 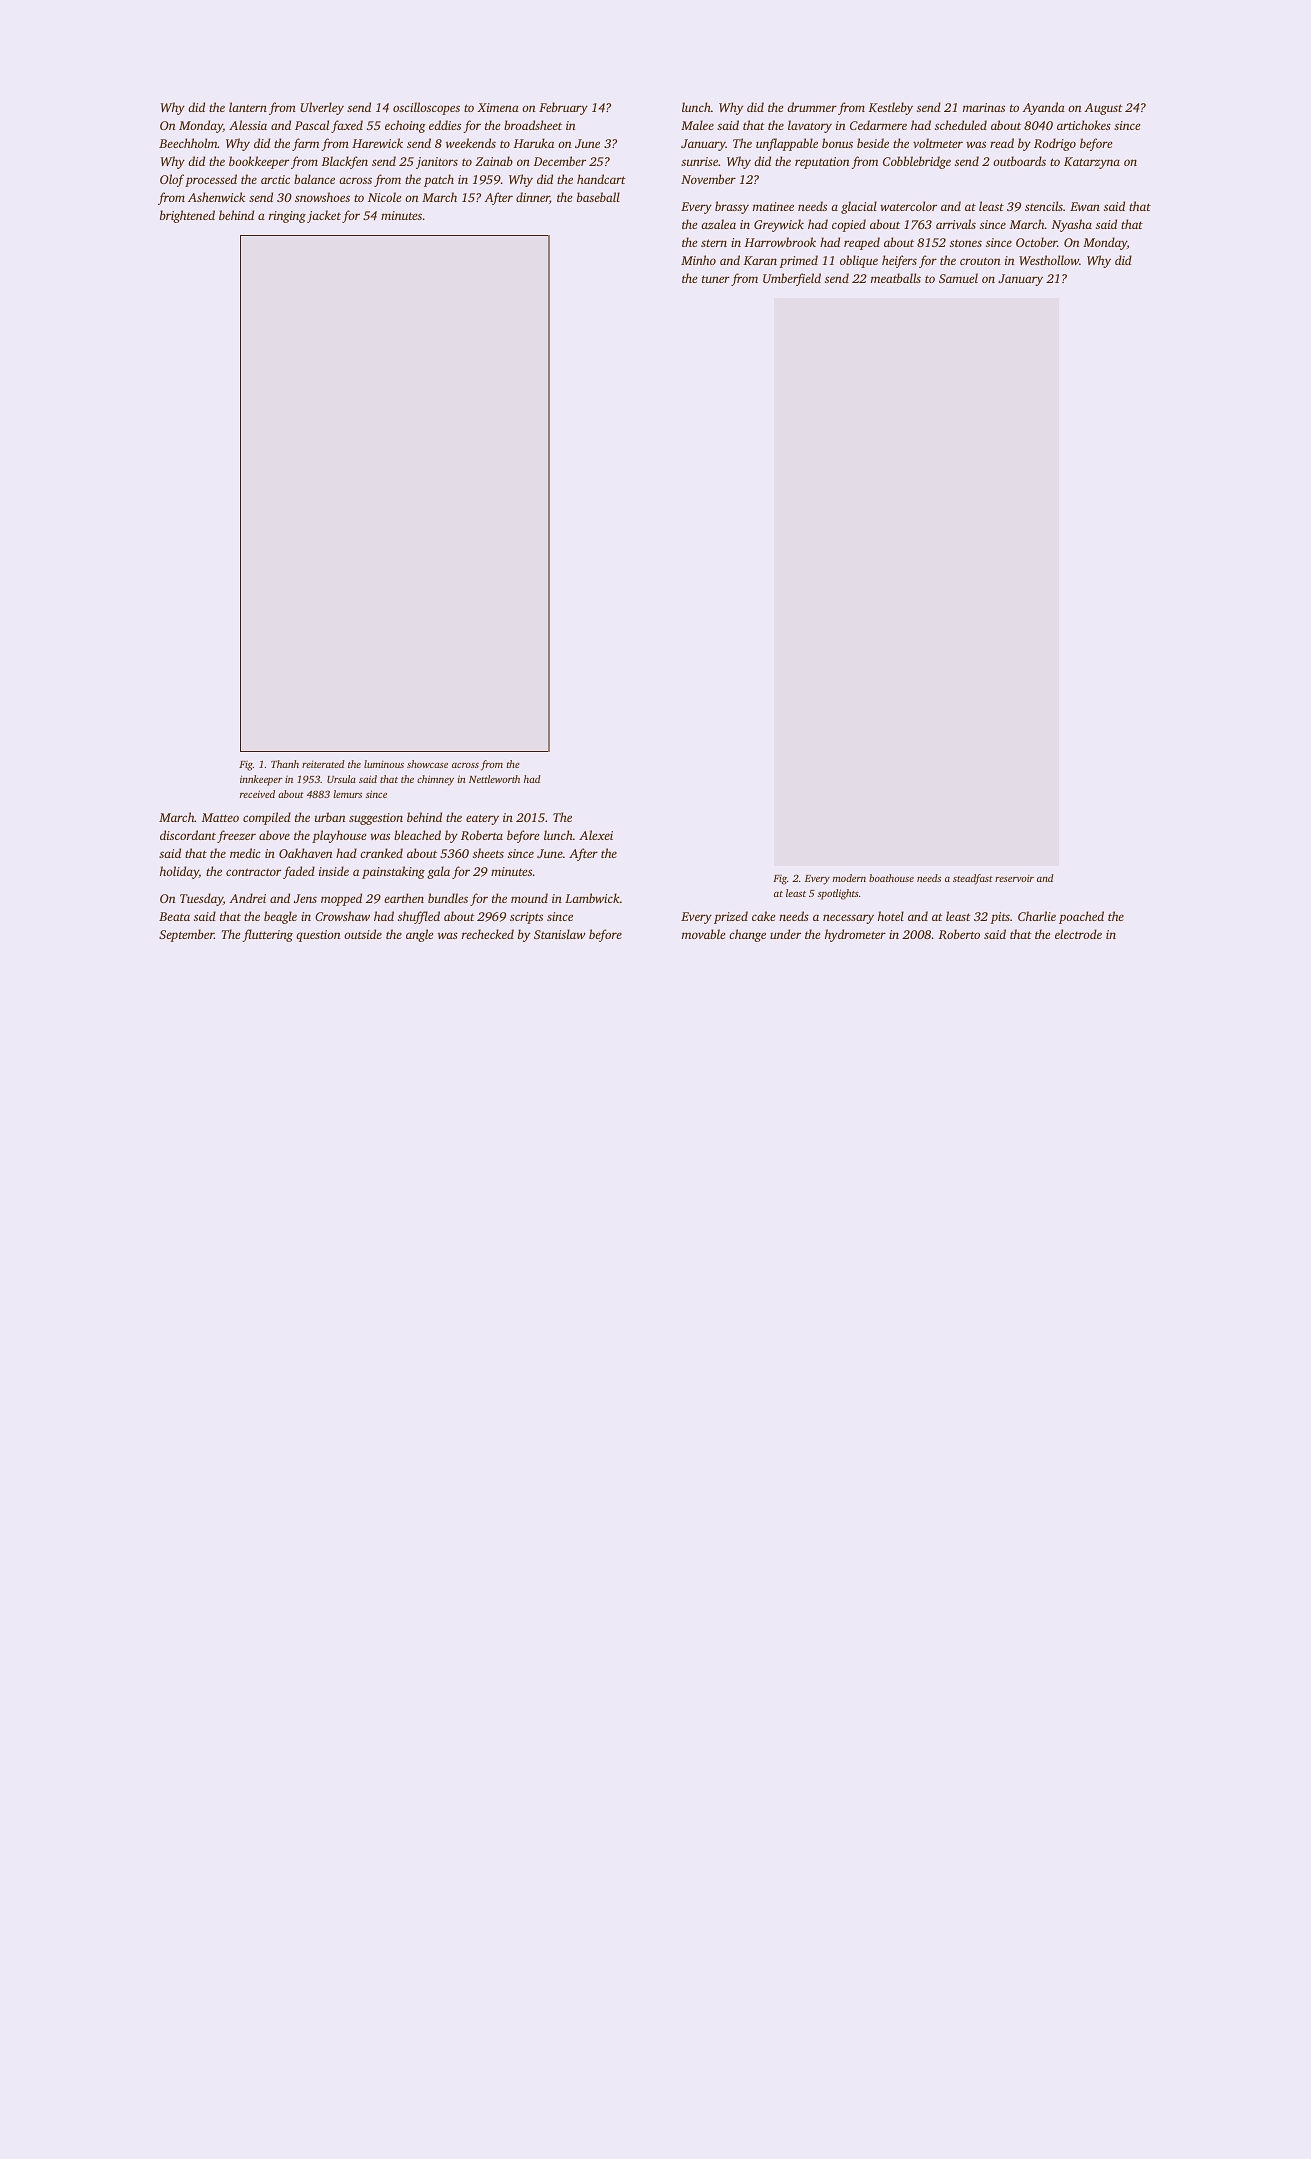 What do you see at coordinates (958, 278) in the page?
I see `Samuel` at bounding box center [958, 278].
